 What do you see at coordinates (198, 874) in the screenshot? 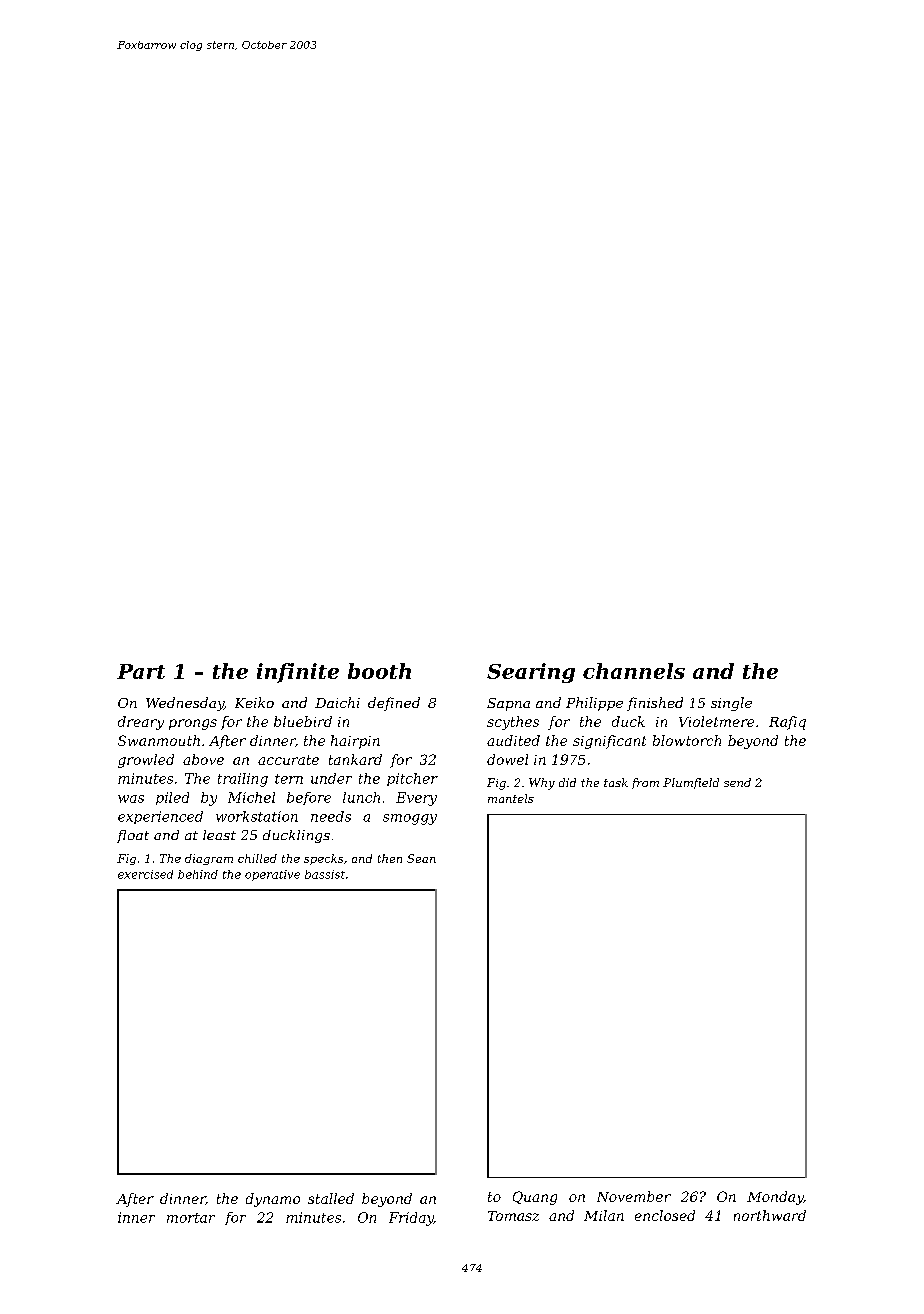
I see `behind` at bounding box center [198, 874].
